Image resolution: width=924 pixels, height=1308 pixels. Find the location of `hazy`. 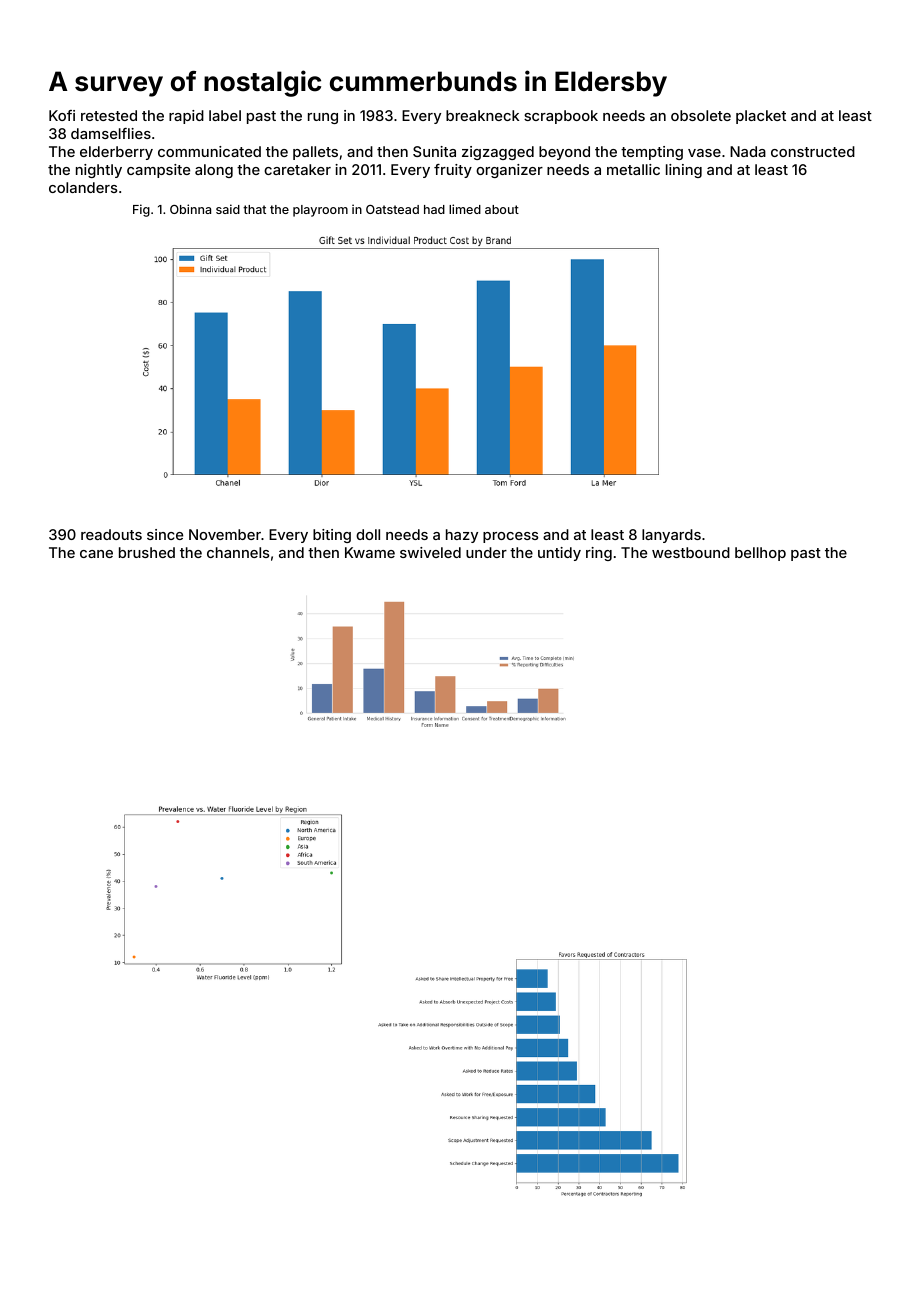

hazy is located at coordinates (462, 536).
